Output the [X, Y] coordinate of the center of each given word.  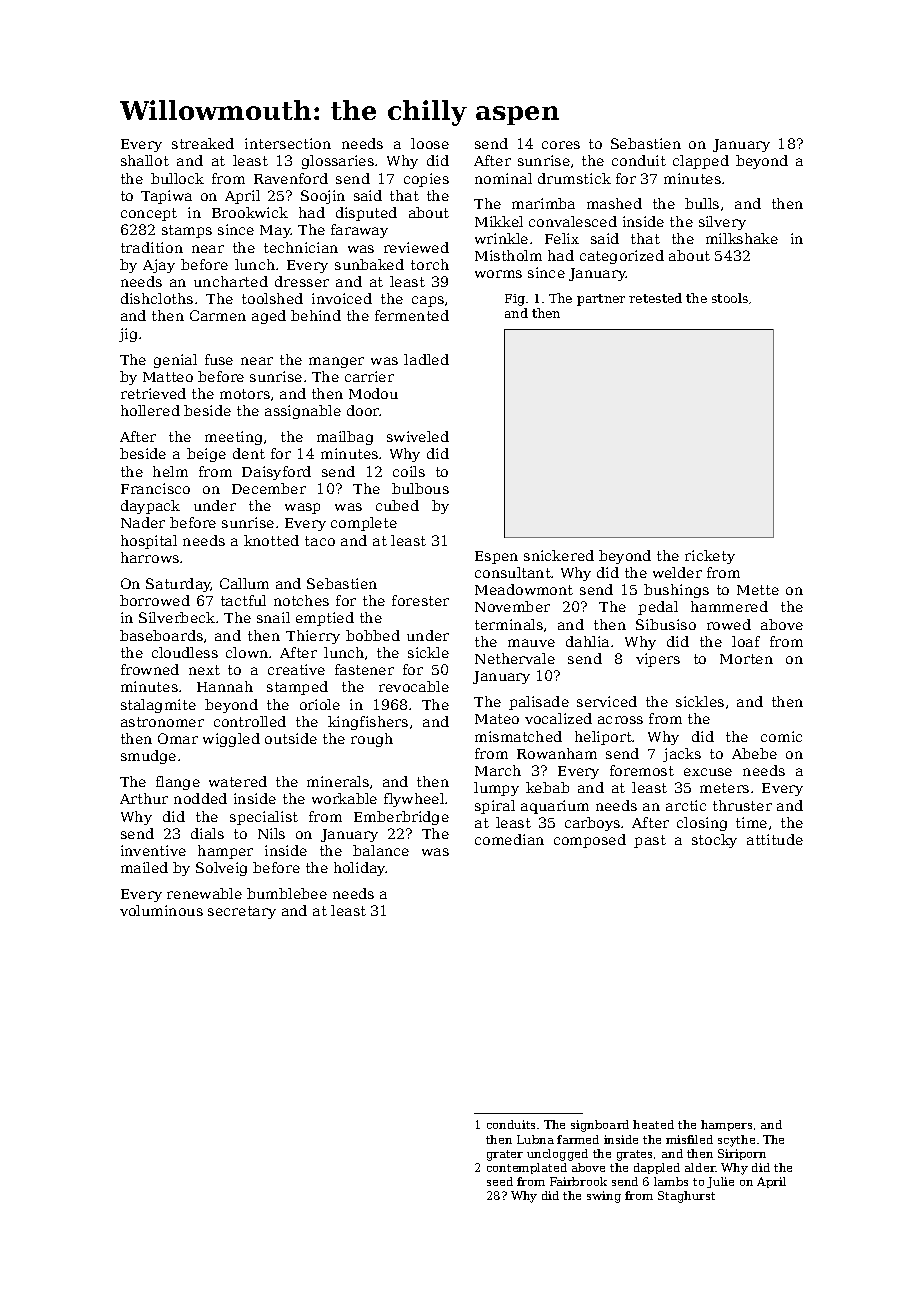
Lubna [535, 1139]
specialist [264, 818]
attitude [775, 839]
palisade [539, 703]
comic [781, 736]
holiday [360, 869]
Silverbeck [177, 617]
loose [430, 143]
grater [505, 1155]
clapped [701, 162]
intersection [288, 143]
